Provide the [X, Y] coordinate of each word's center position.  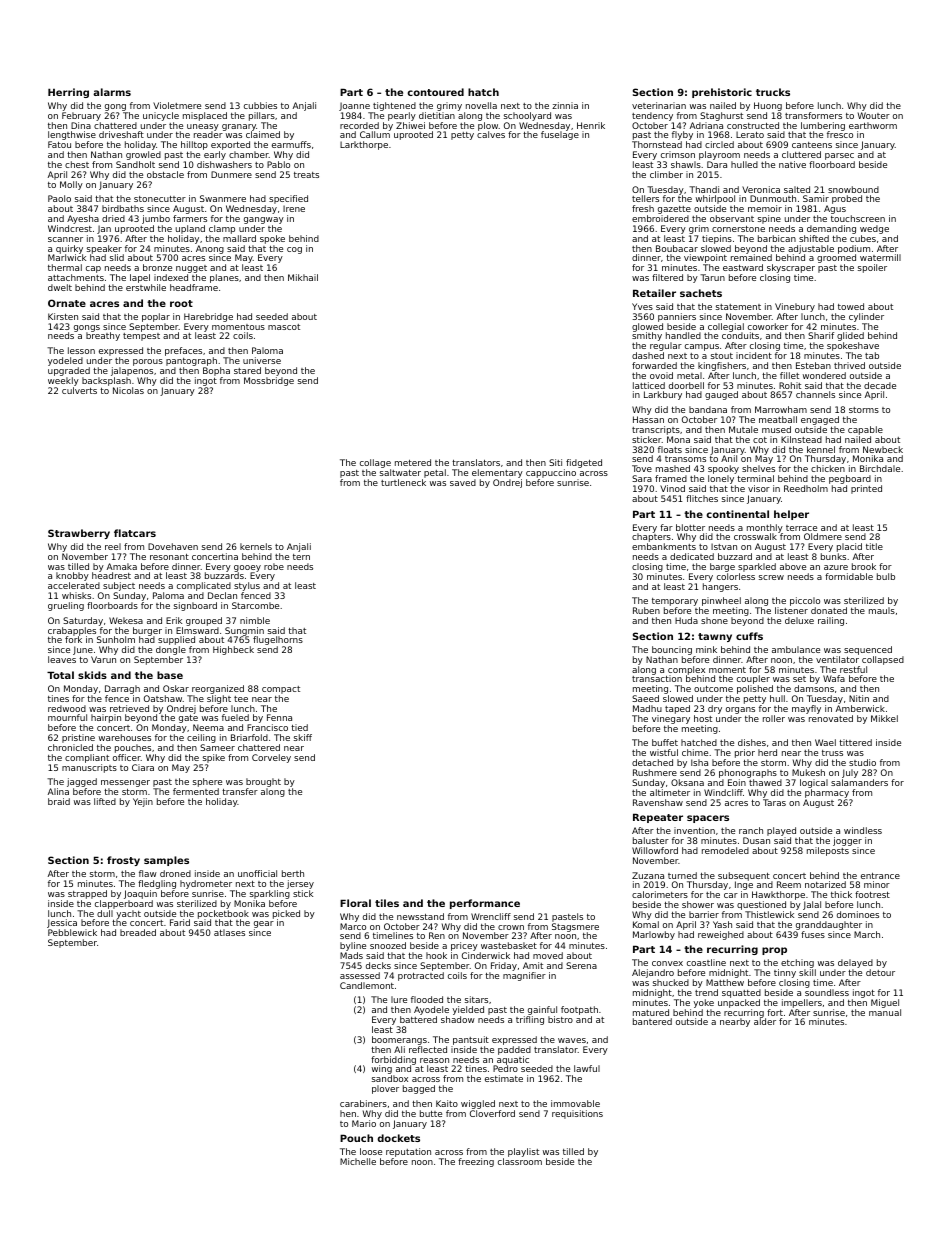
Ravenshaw [658, 802]
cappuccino [551, 473]
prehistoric [722, 93]
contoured [435, 92]
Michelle [358, 1161]
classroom [520, 1161]
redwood [67, 708]
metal [689, 375]
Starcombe [255, 605]
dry [715, 709]
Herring [68, 93]
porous [148, 362]
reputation [408, 1152]
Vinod [672, 488]
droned [175, 873]
